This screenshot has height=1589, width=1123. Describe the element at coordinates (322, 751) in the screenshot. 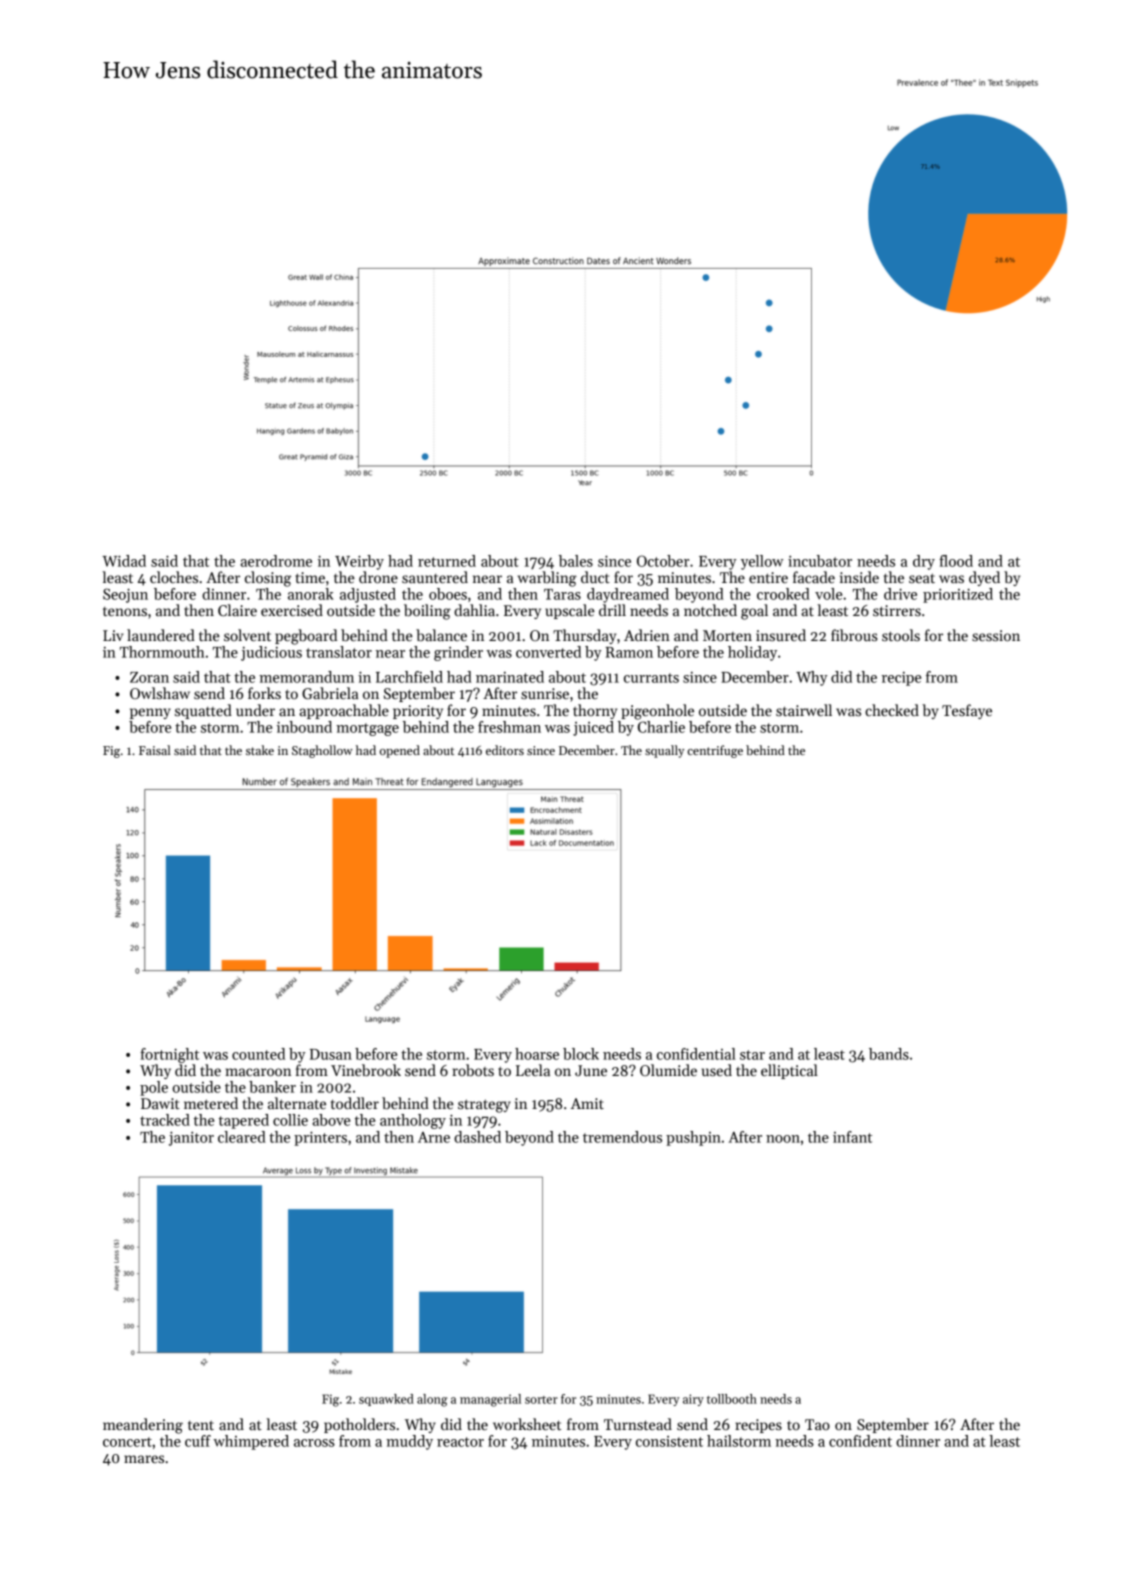

I see `Staghollow` at that location.
